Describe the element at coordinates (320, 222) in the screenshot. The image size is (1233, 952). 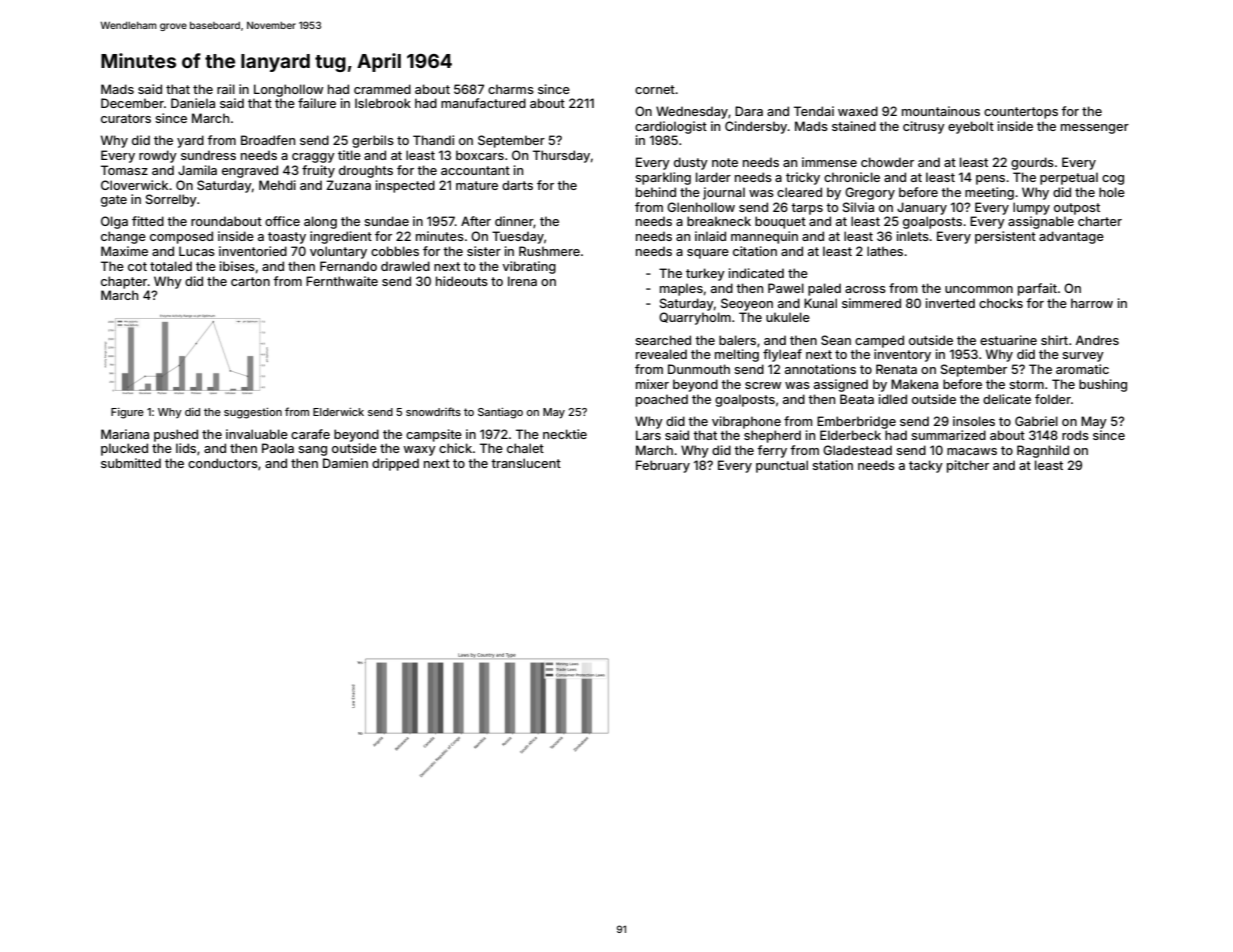
I see `along` at that location.
